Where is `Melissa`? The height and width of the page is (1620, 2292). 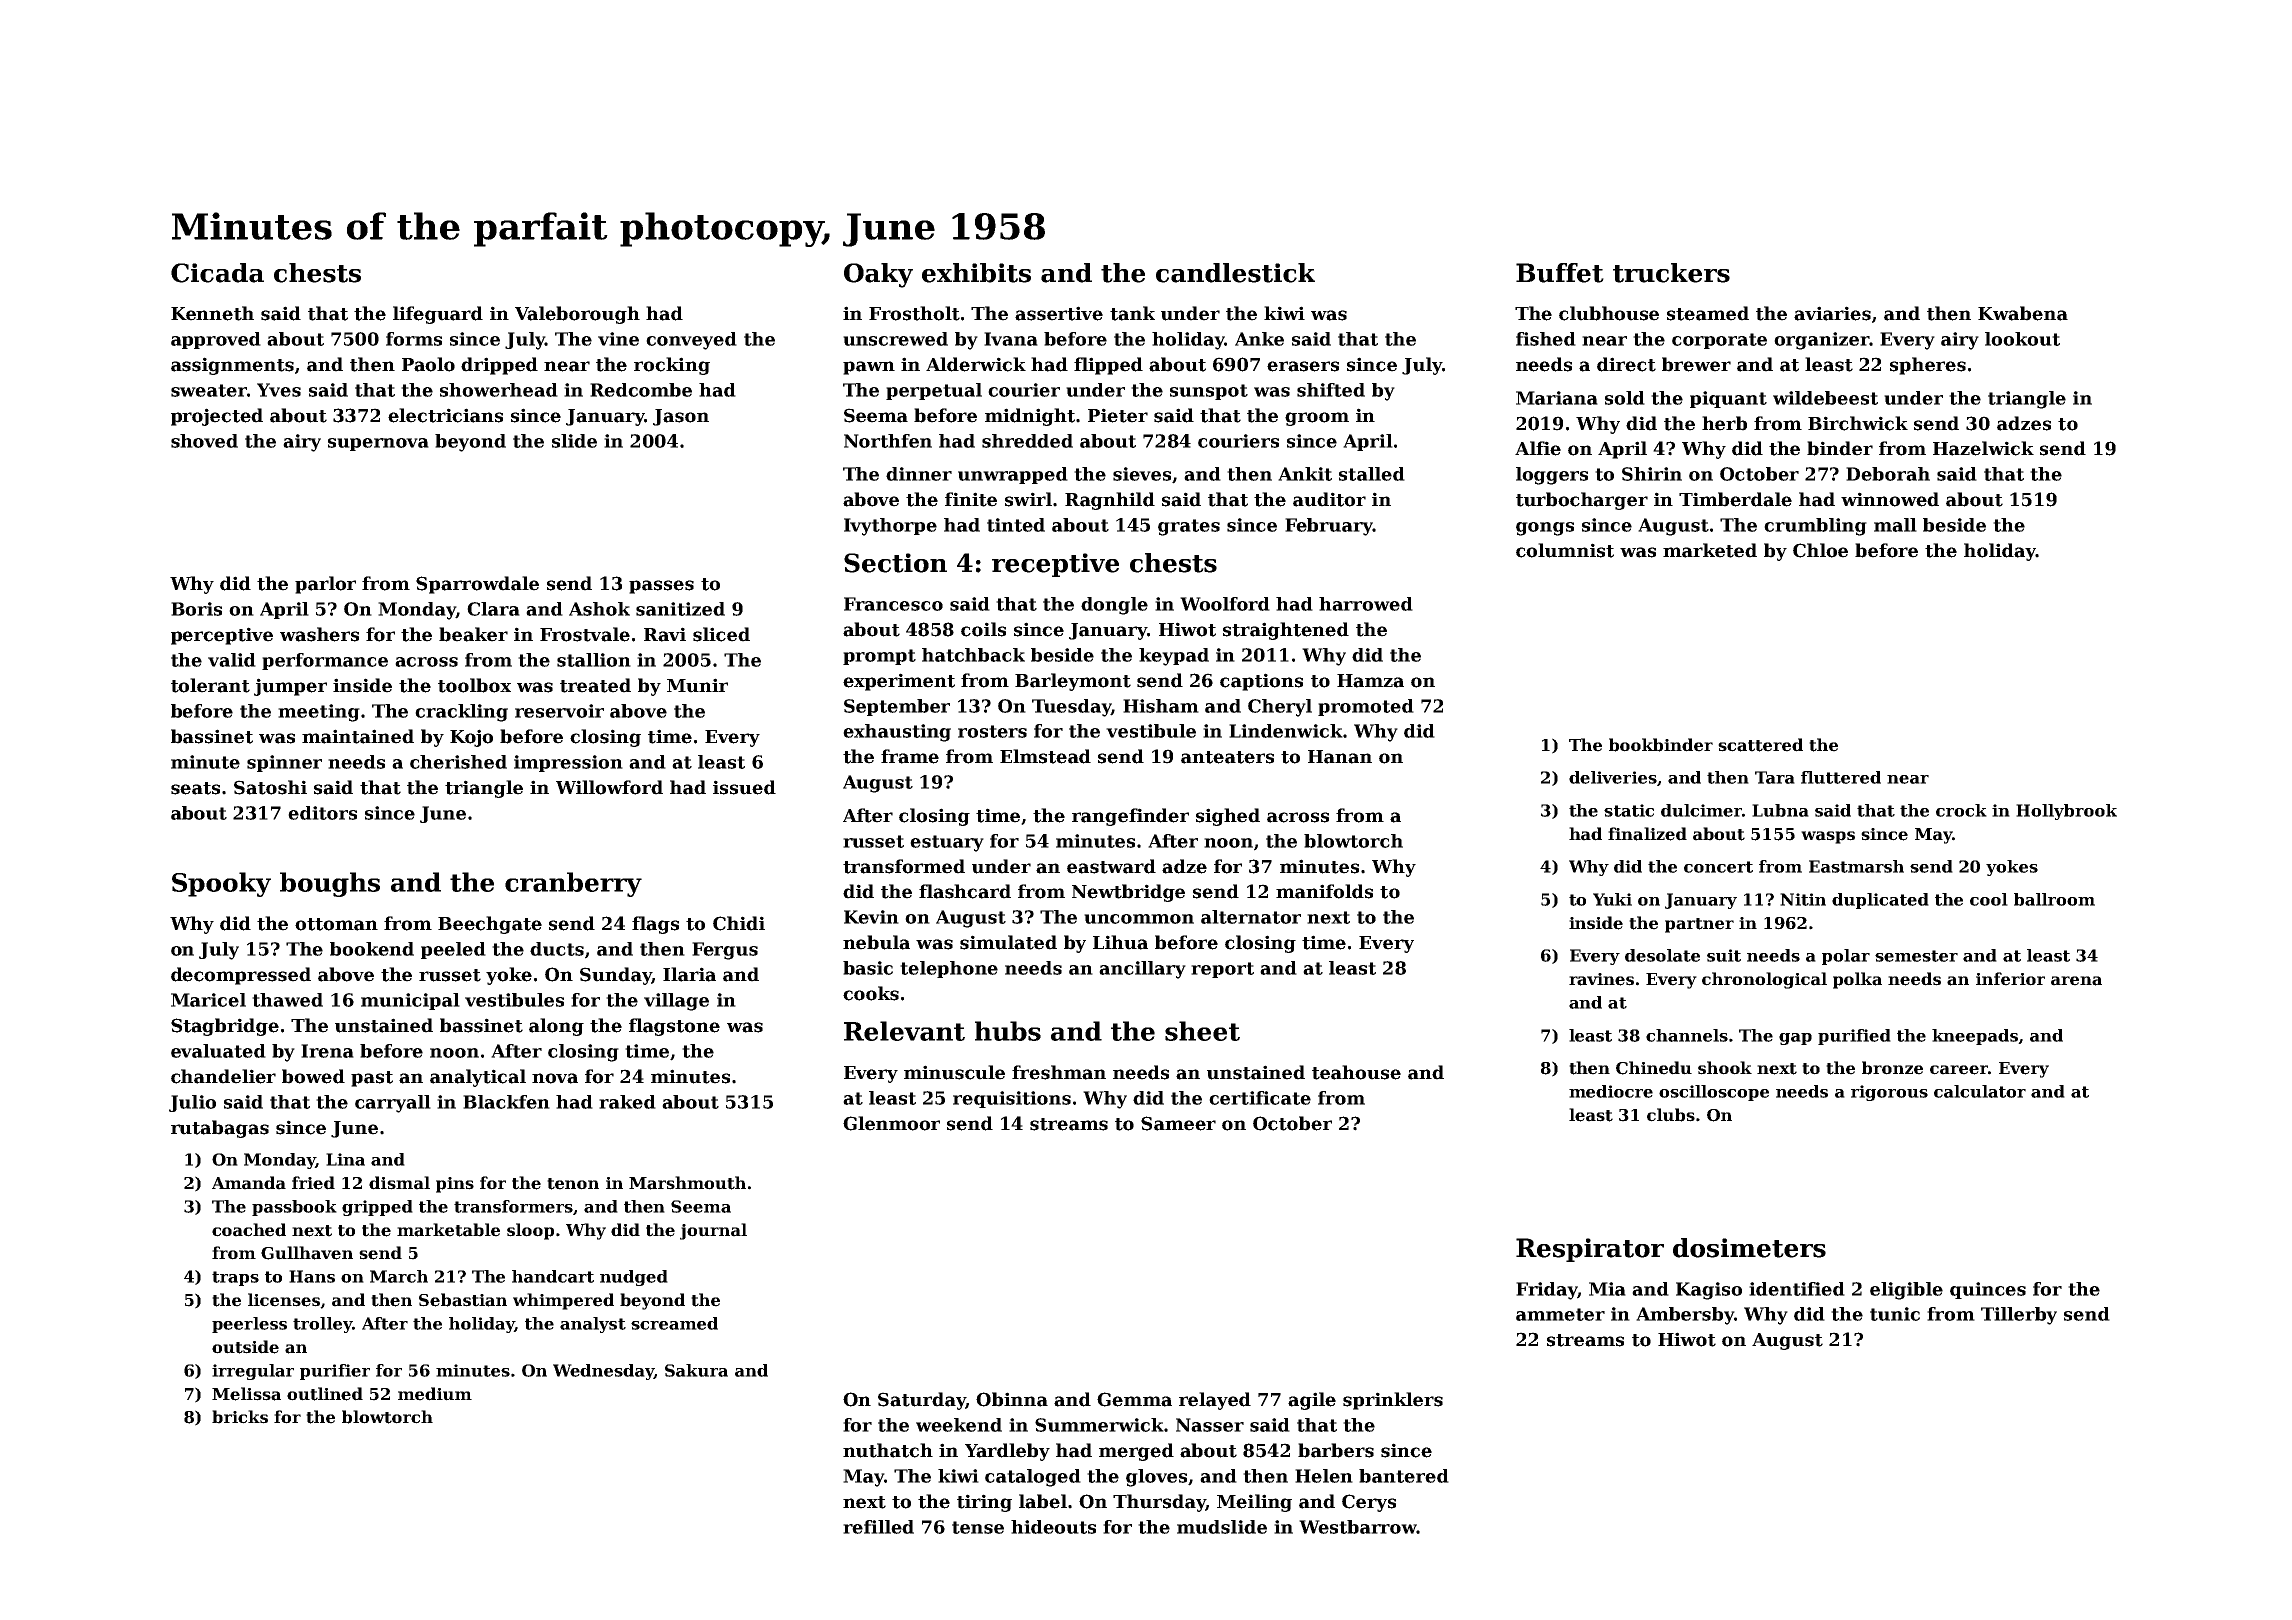 Melissa is located at coordinates (246, 1394).
